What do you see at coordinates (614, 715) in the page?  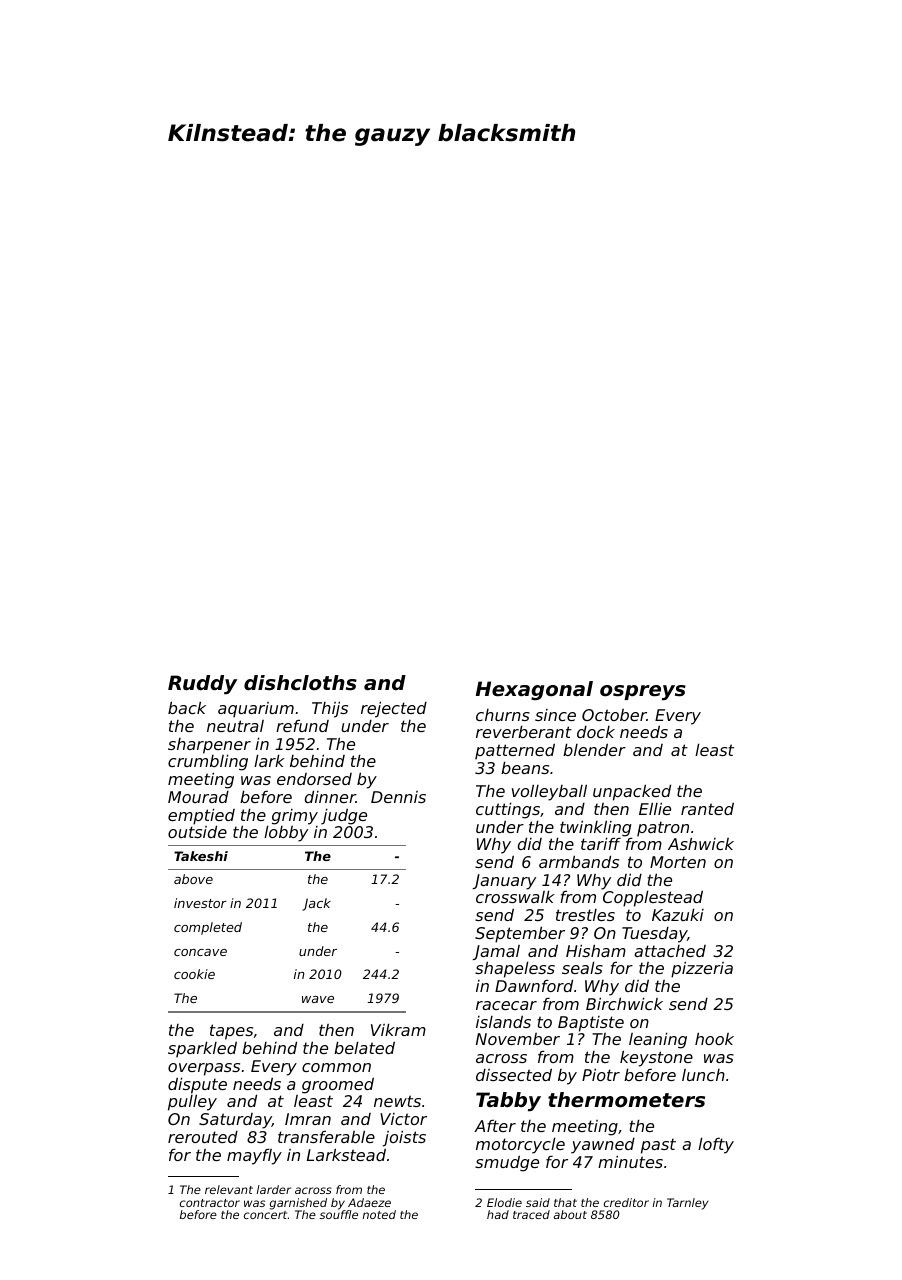 I see `October` at bounding box center [614, 715].
